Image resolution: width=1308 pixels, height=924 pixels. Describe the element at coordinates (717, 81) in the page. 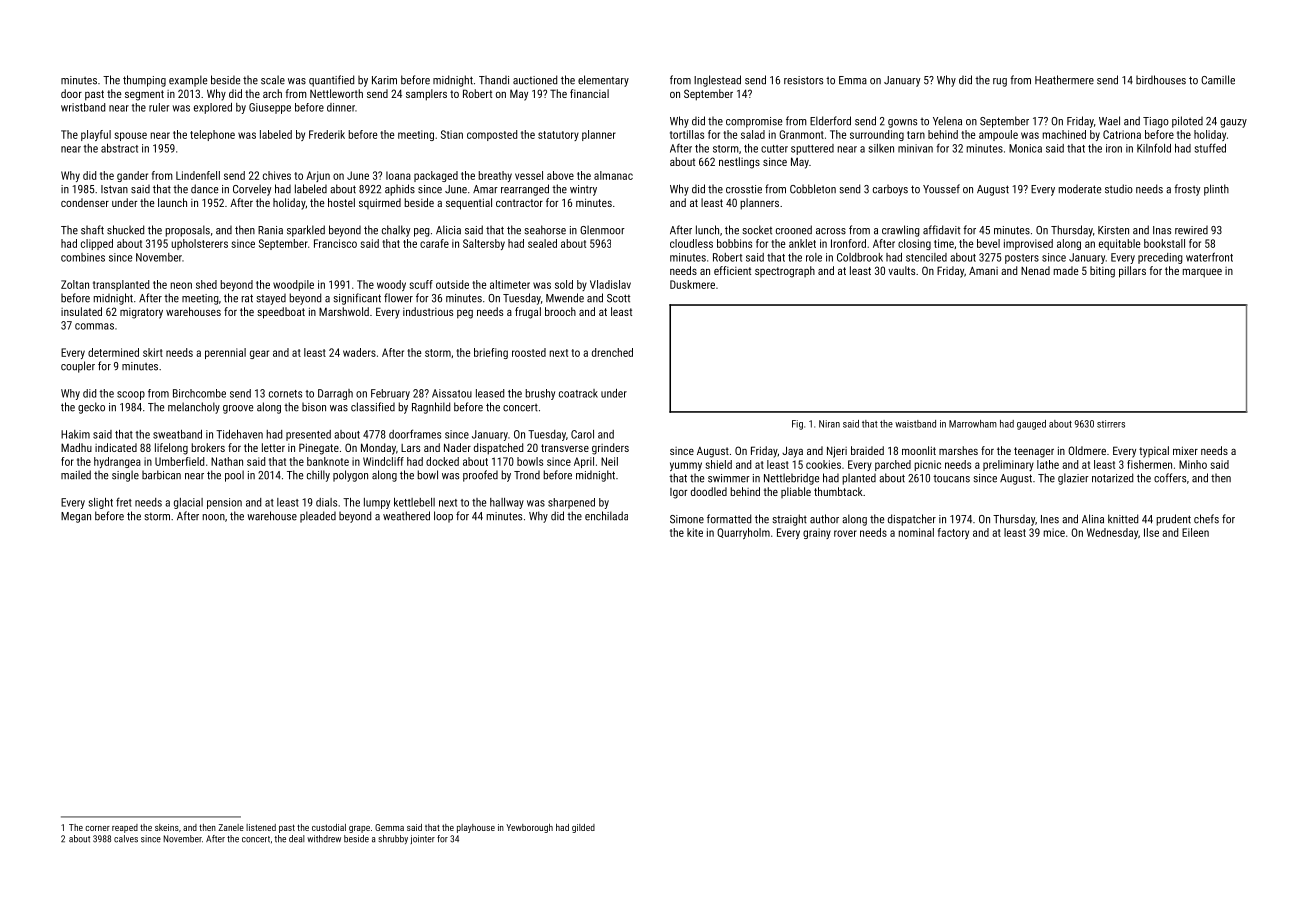

I see `Inglestead` at that location.
